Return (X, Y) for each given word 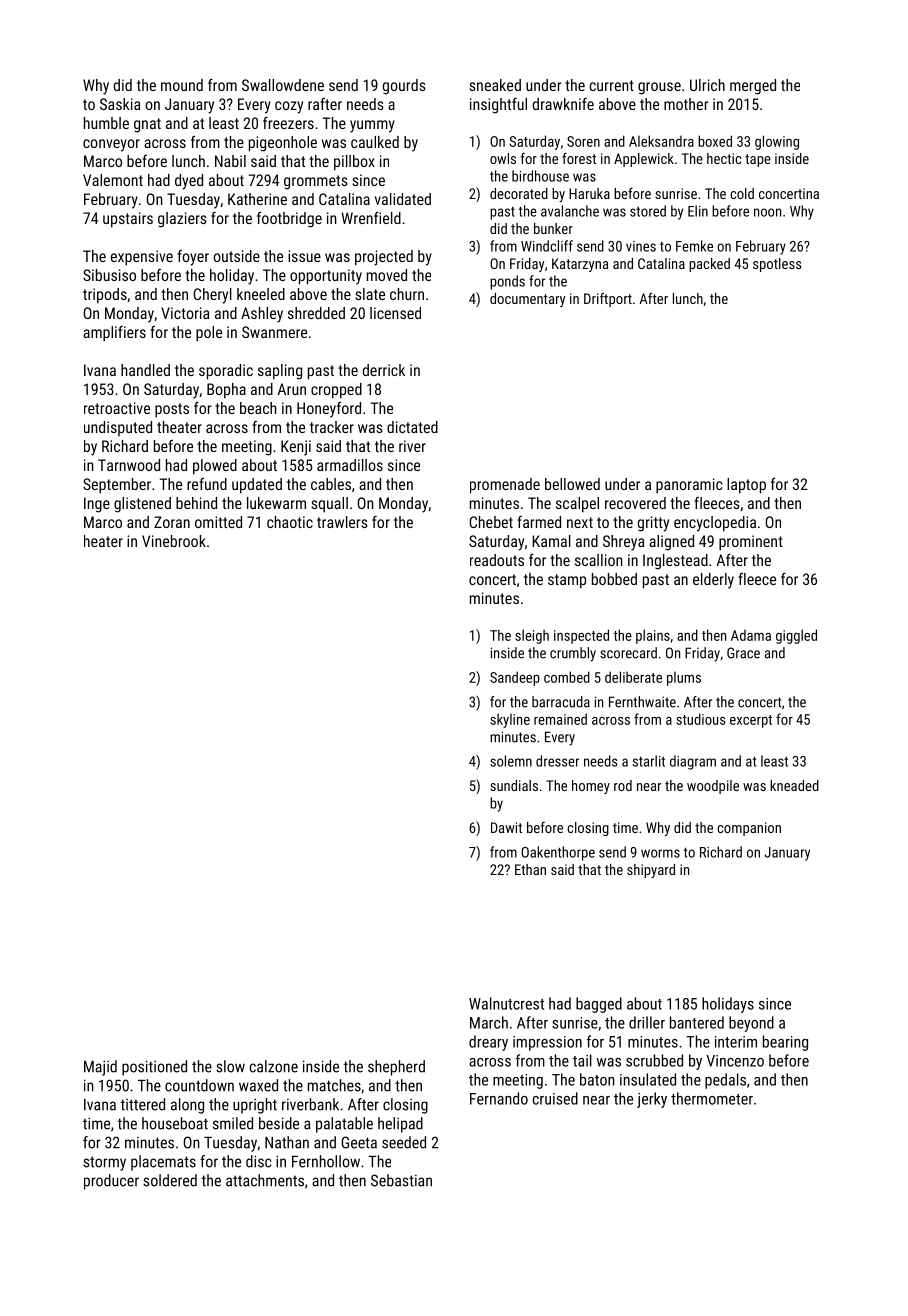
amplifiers (114, 334)
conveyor (111, 145)
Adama (751, 635)
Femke (694, 246)
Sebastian (401, 1180)
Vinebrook (174, 541)
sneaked (495, 85)
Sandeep (515, 678)
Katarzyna (580, 265)
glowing (777, 142)
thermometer (712, 1098)
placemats (163, 1163)
